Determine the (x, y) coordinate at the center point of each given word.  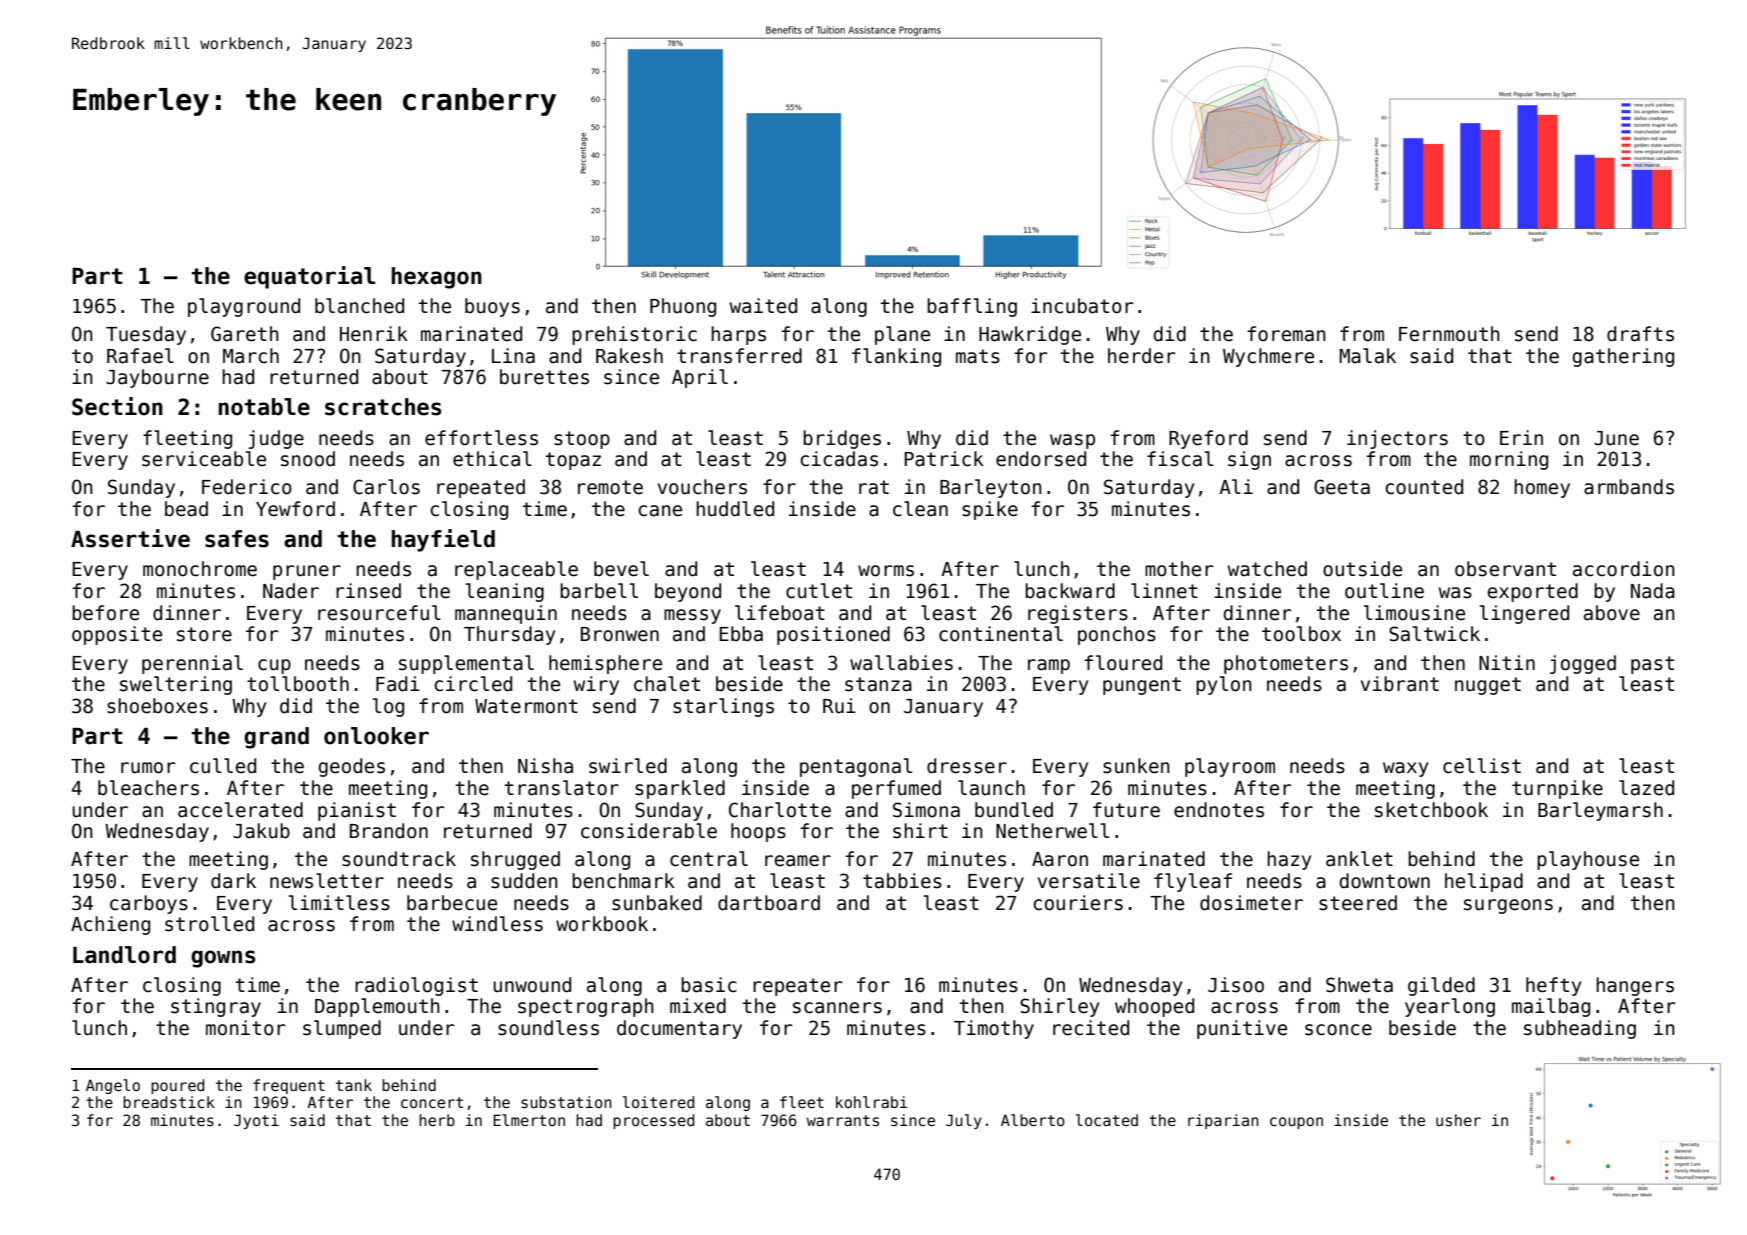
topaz (573, 461)
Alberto (1033, 1120)
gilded (1441, 986)
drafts (1640, 334)
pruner (307, 572)
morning (1509, 460)
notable (264, 407)
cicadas (839, 459)
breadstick (169, 1102)
